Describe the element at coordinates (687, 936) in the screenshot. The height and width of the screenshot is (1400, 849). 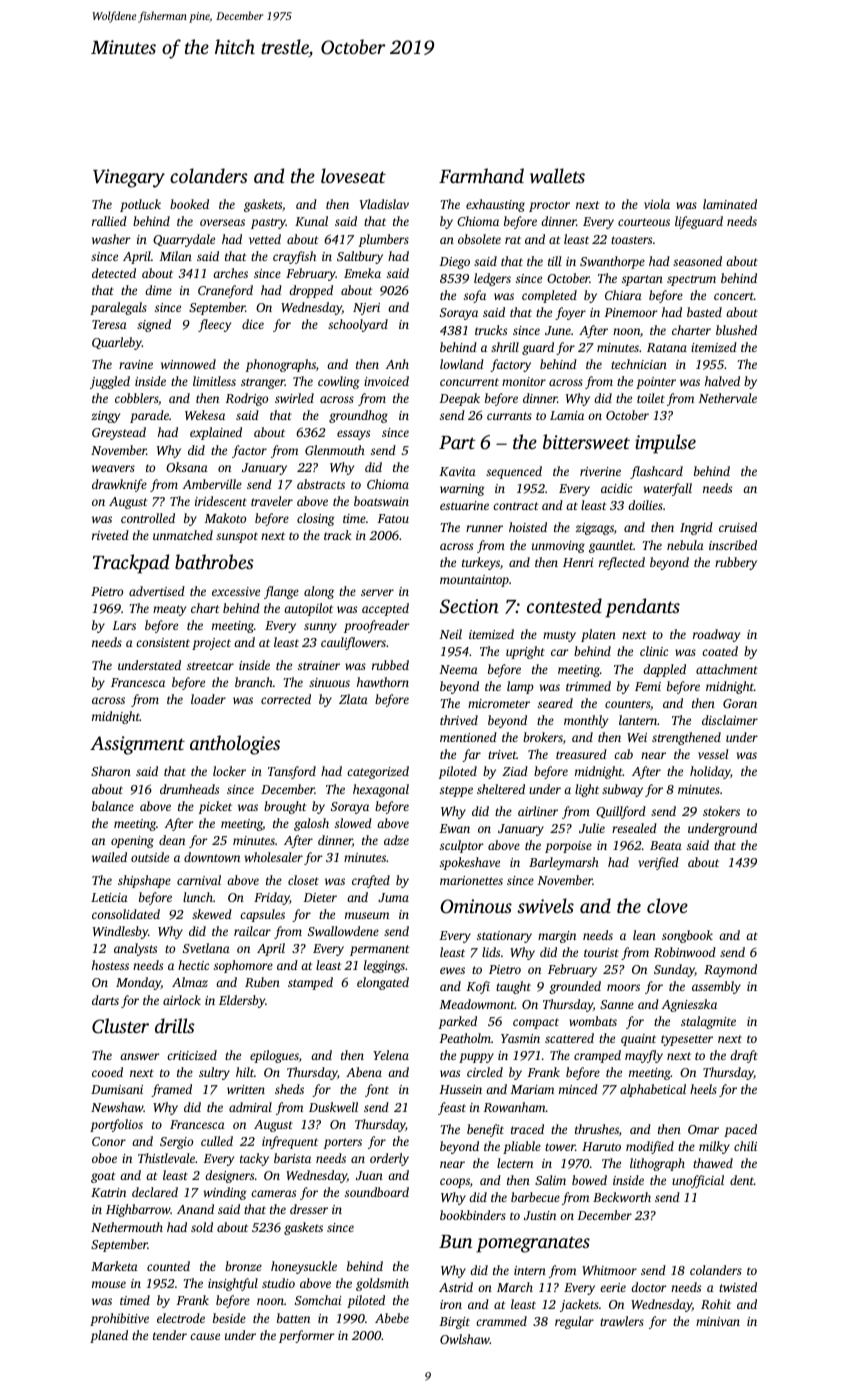
I see `songbook` at that location.
